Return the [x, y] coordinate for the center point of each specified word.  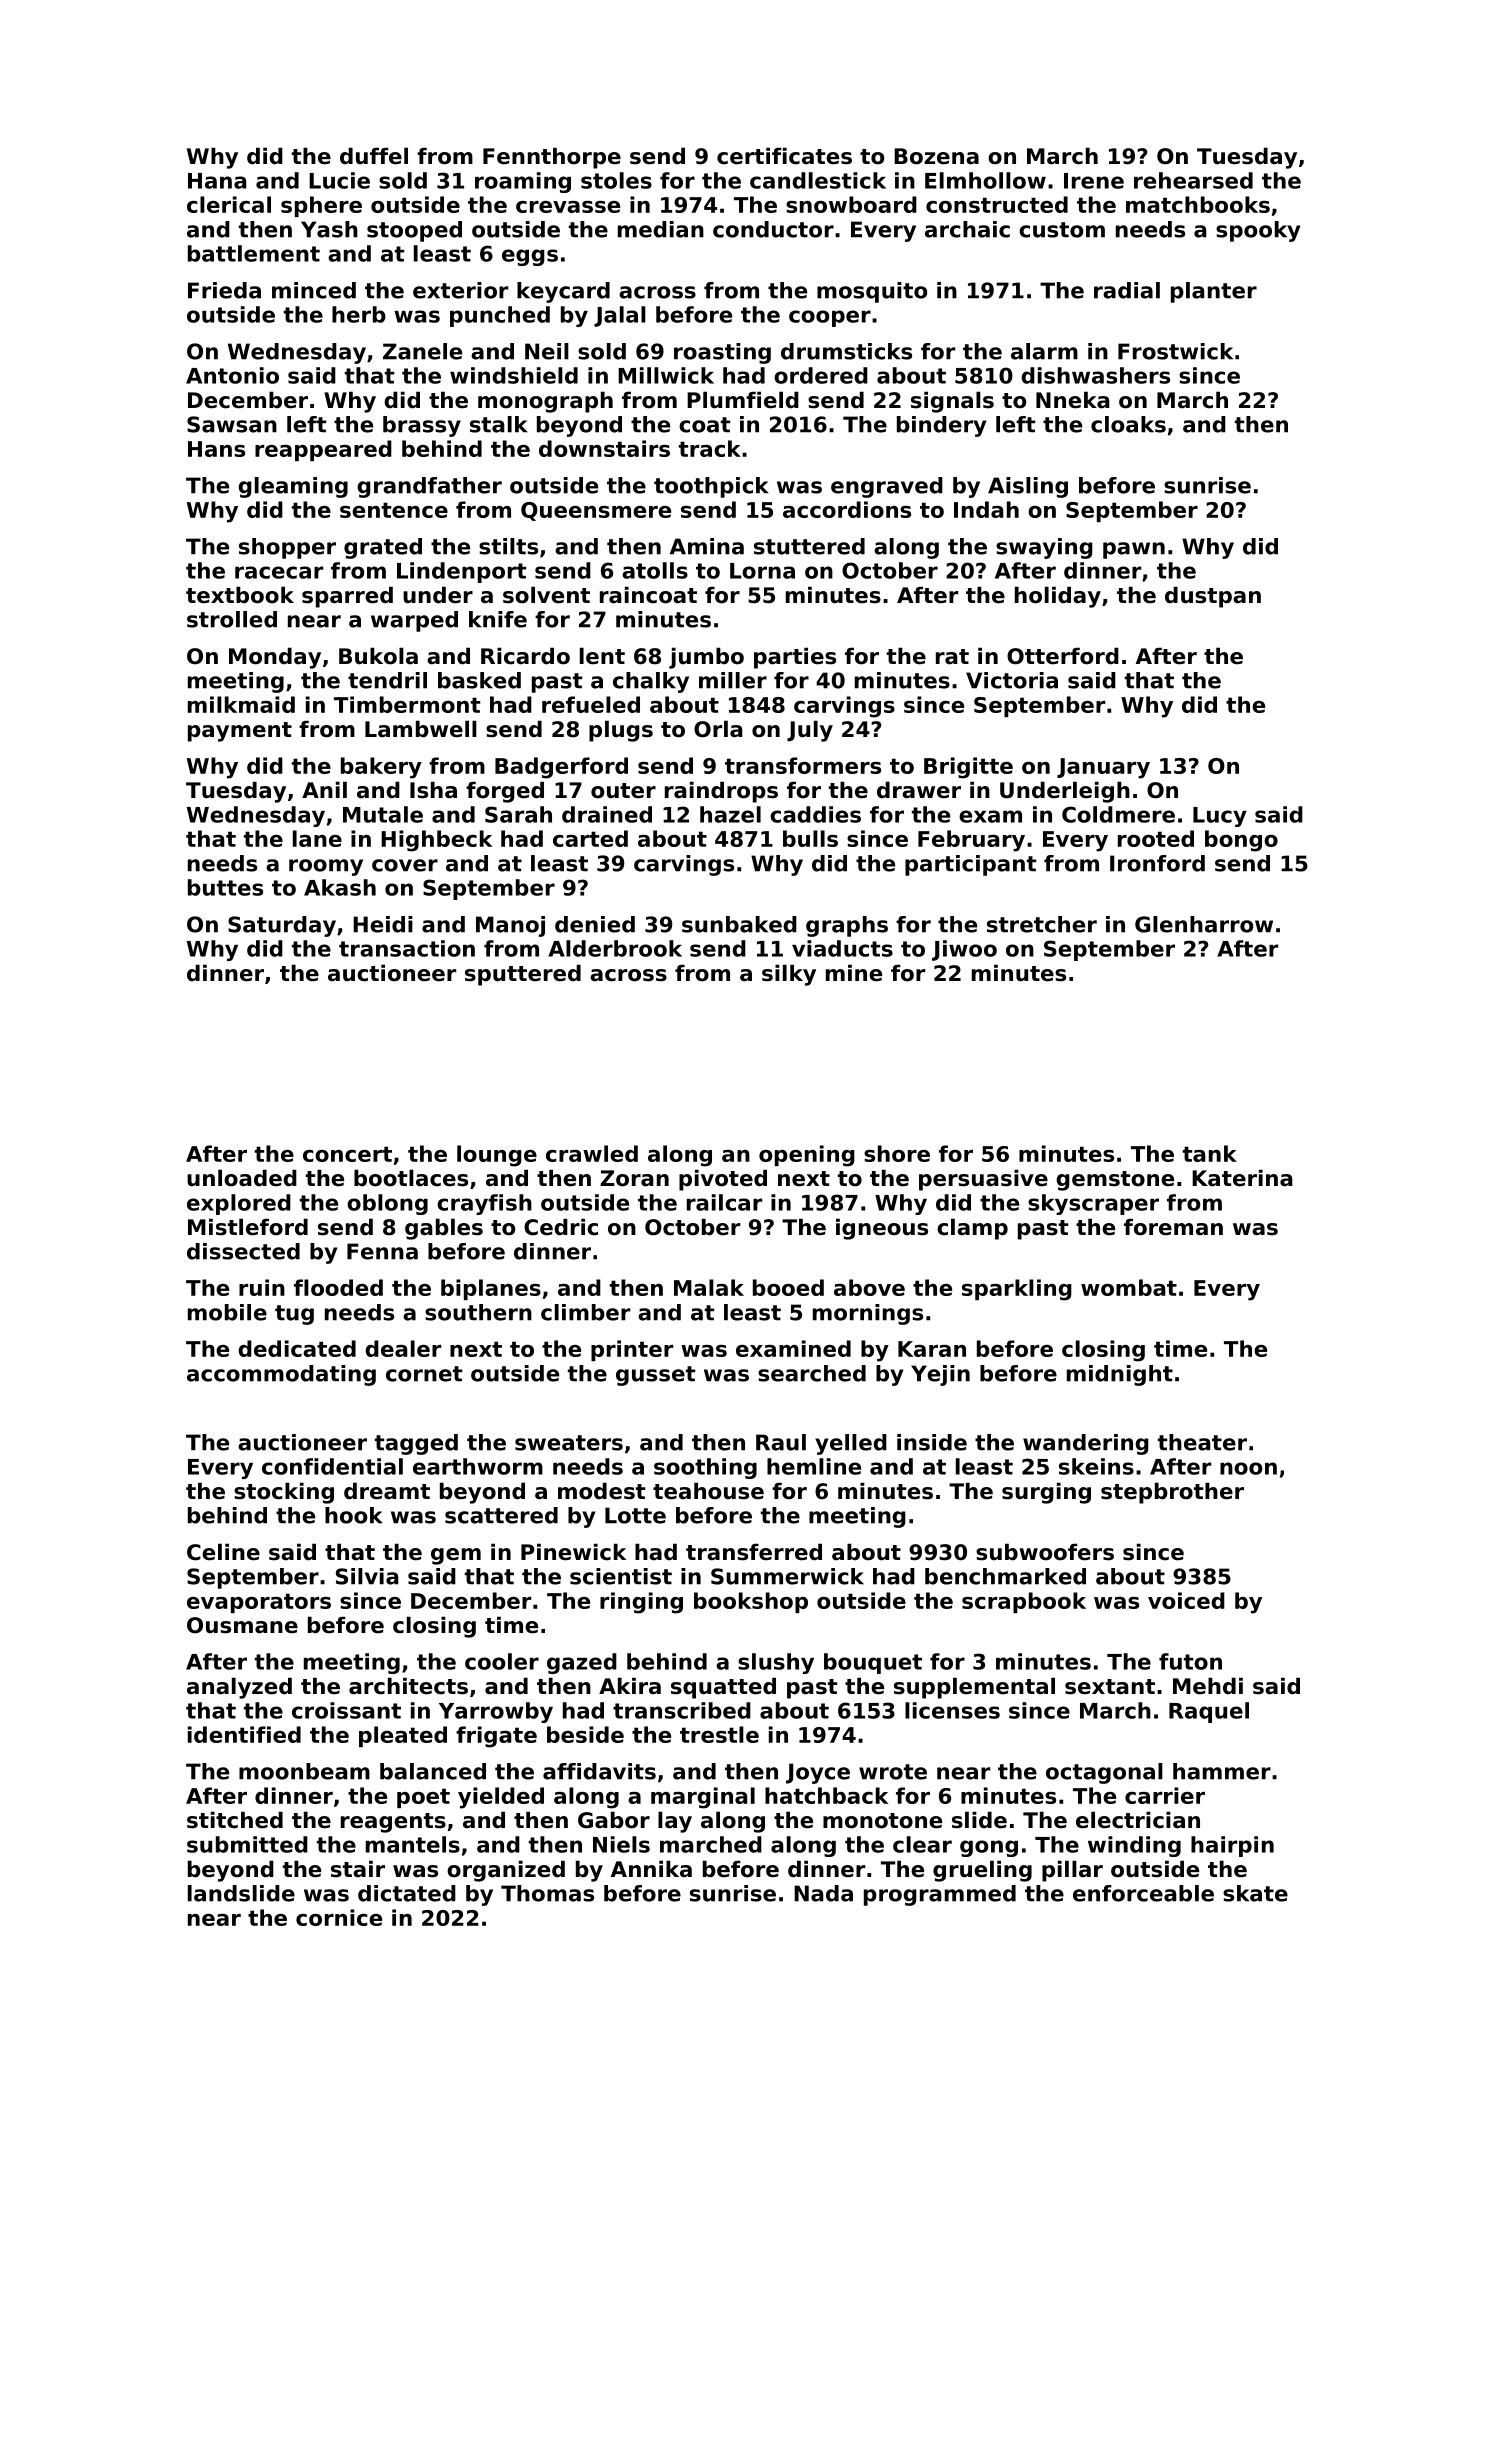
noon [1248, 1468]
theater [1202, 1442]
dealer [403, 1348]
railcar [724, 1202]
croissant [346, 1710]
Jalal [620, 316]
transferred [754, 1552]
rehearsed [1193, 180]
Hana [217, 181]
